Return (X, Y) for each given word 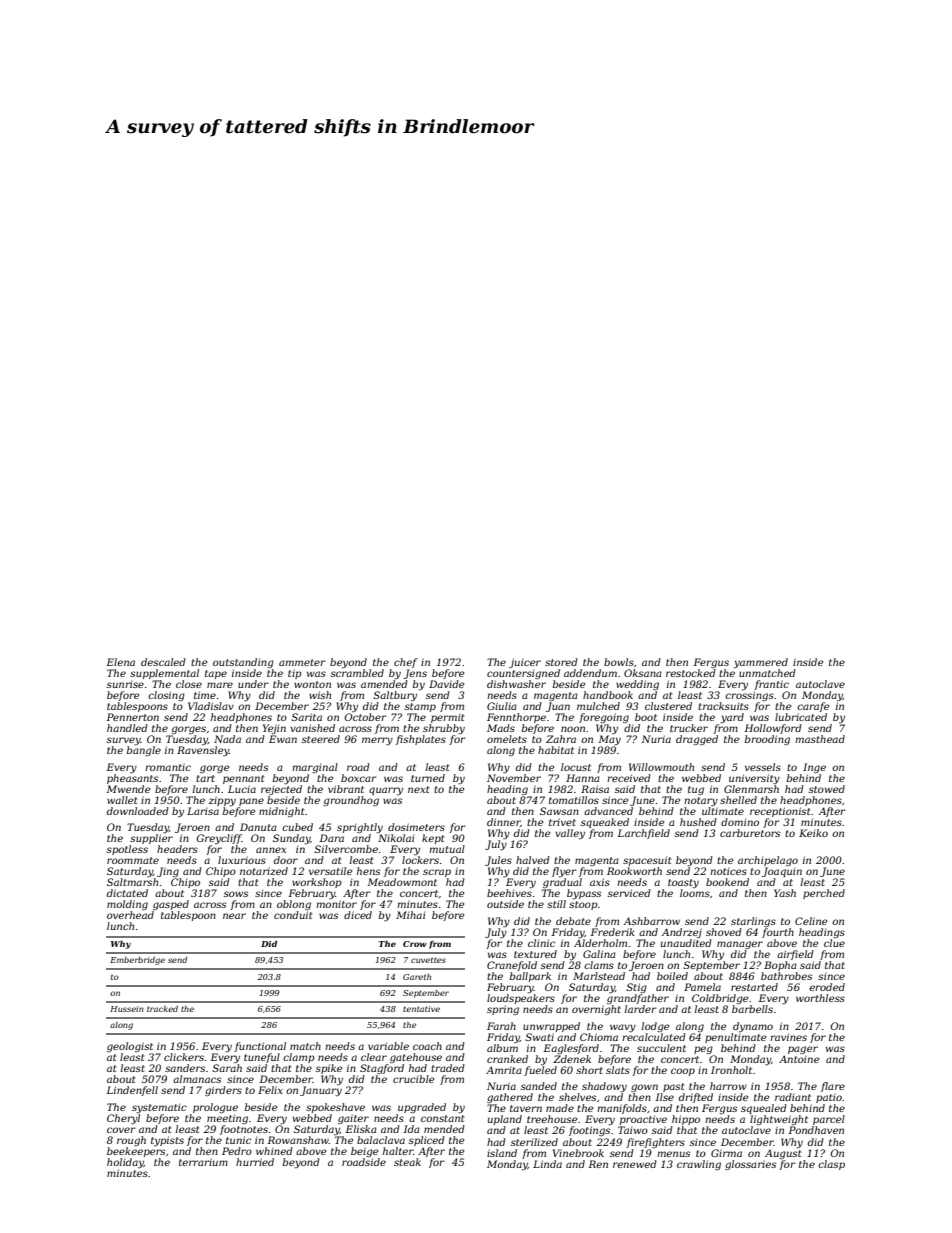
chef (406, 663)
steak (407, 1162)
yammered (760, 663)
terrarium (203, 1162)
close (189, 684)
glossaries (750, 1165)
